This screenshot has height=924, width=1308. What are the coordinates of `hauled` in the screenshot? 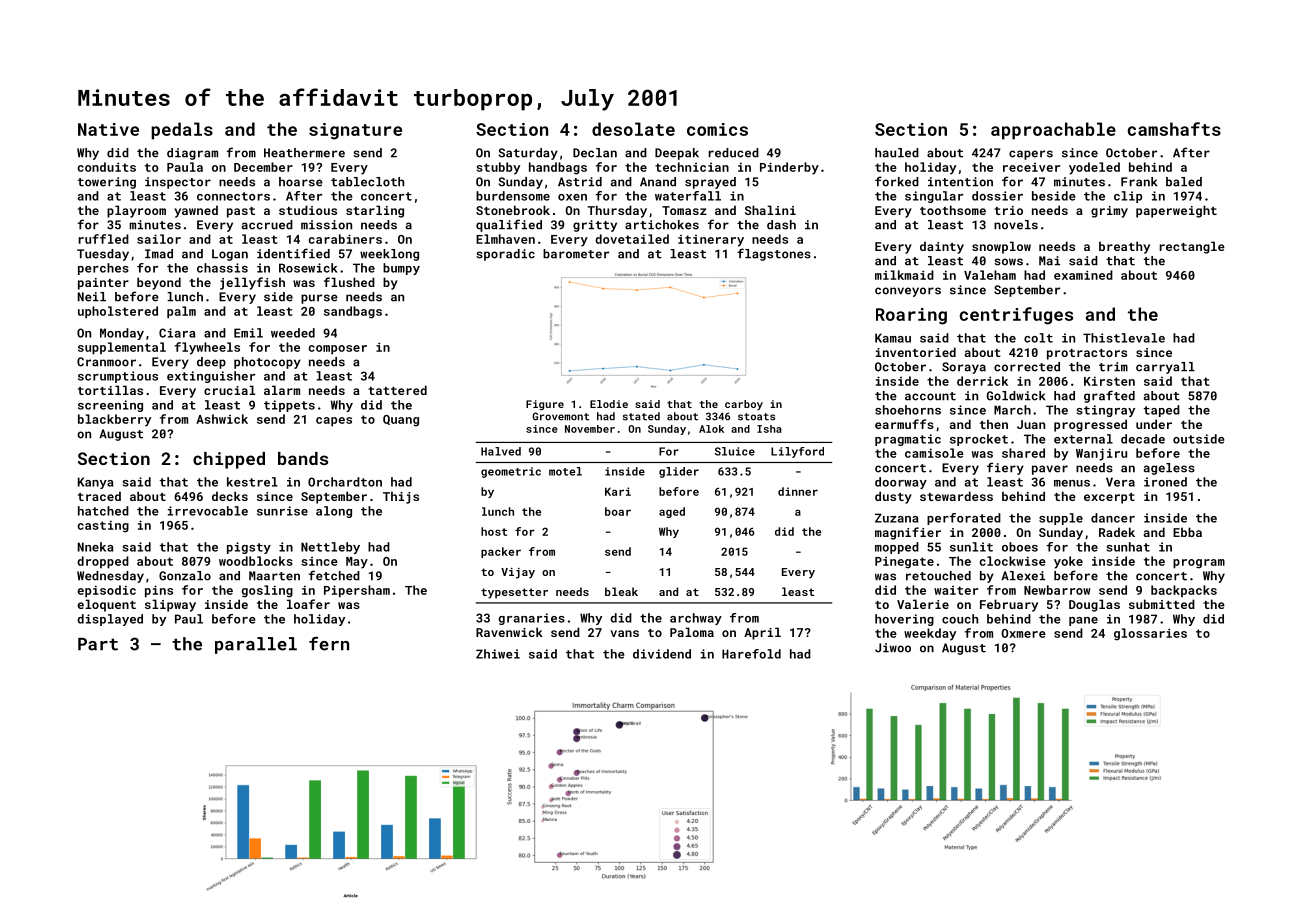 It's located at (897, 153).
